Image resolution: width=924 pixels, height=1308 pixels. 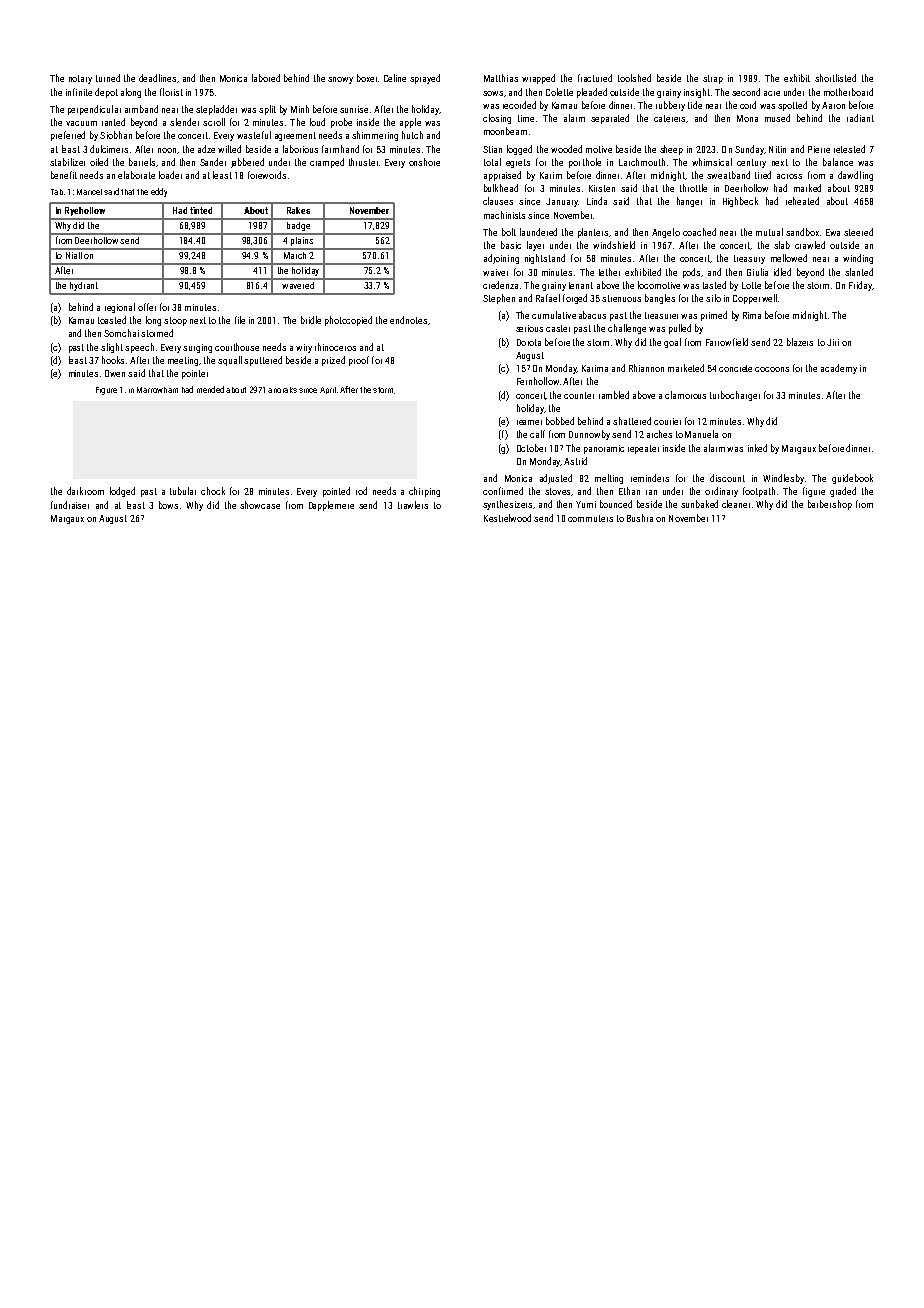 I want to click on Farrowfield, so click(x=727, y=342).
